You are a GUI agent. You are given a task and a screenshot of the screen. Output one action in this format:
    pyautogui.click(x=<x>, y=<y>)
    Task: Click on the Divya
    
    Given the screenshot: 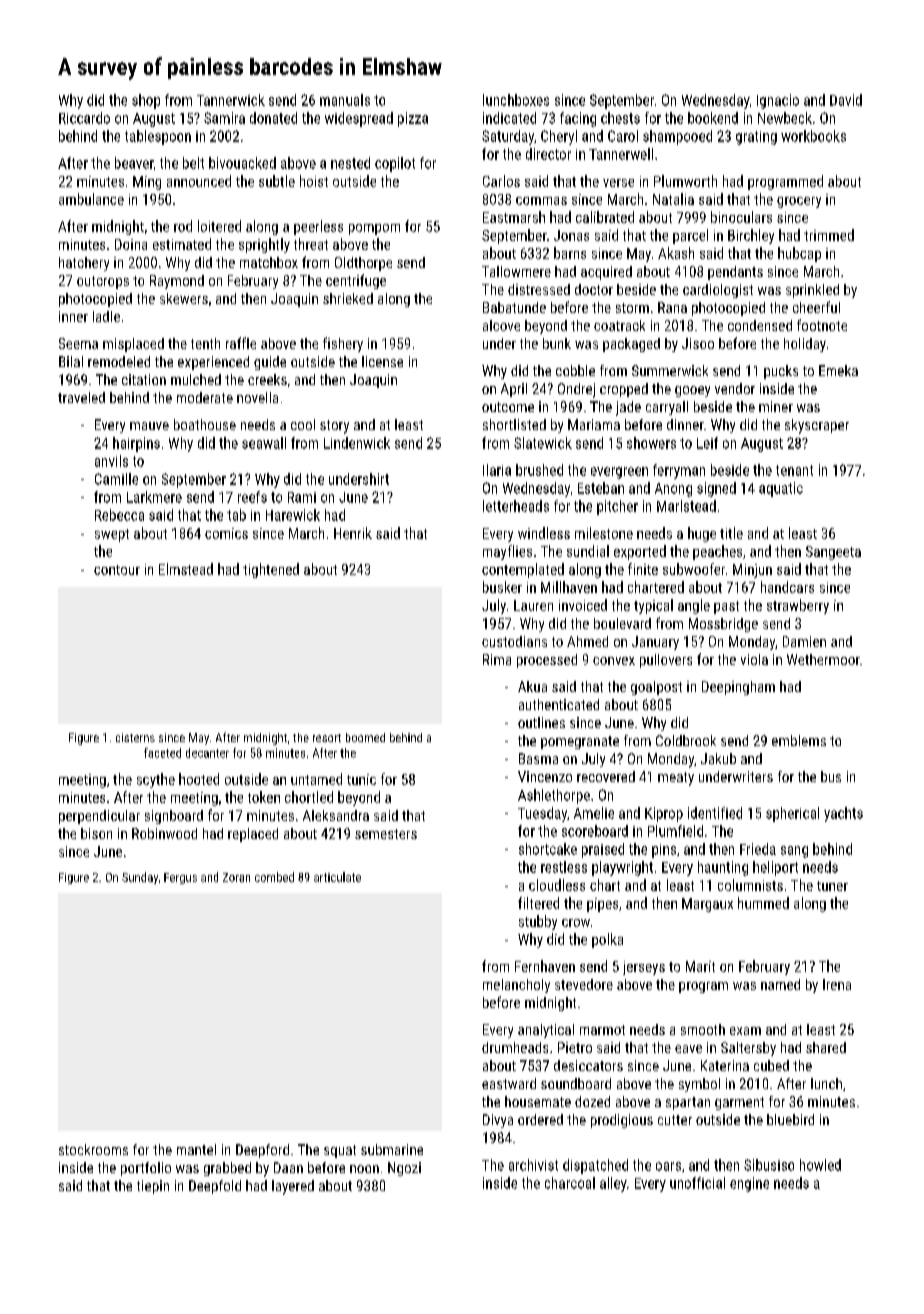 What is the action you would take?
    pyautogui.click(x=498, y=1121)
